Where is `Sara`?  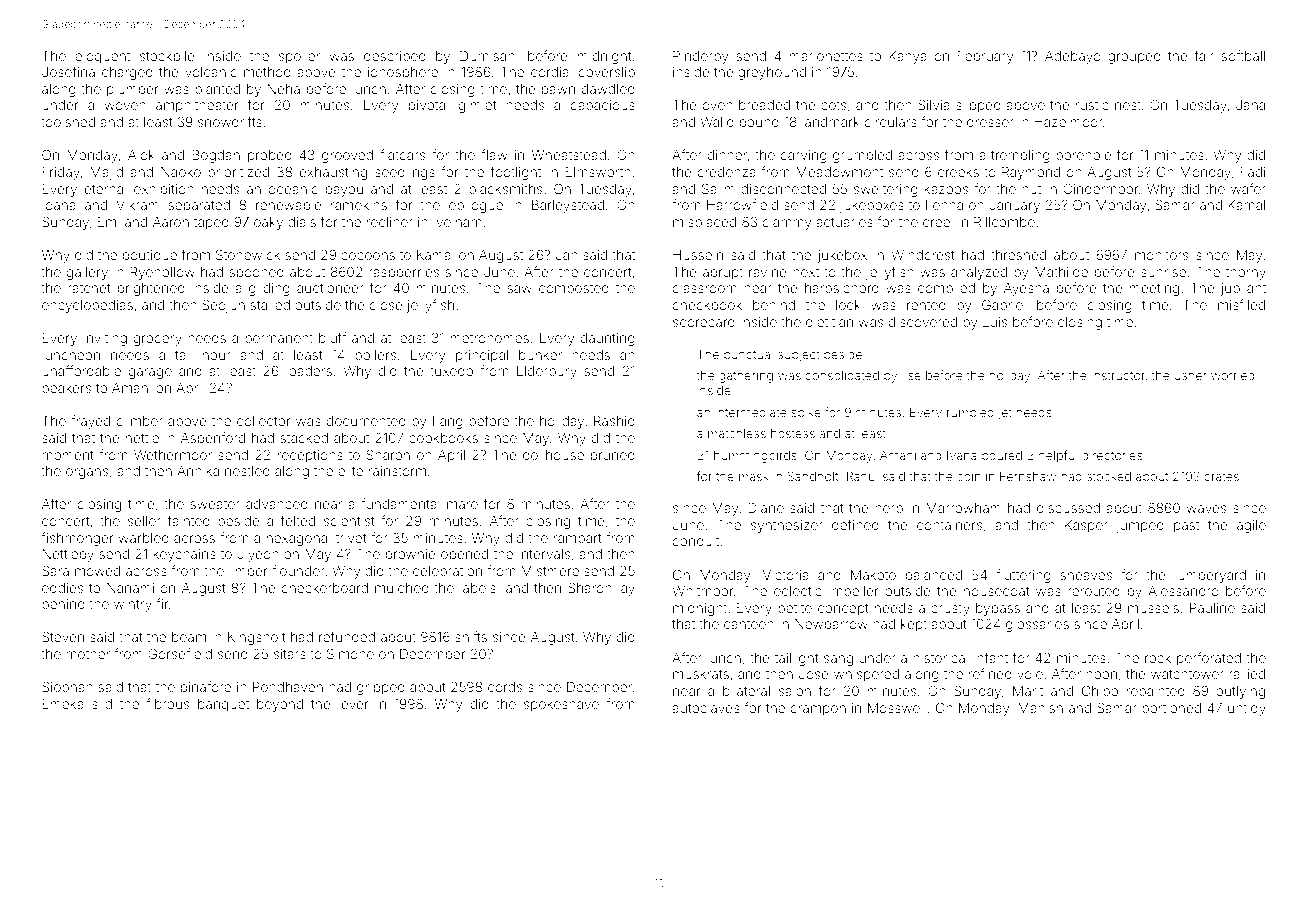 Sara is located at coordinates (55, 570).
